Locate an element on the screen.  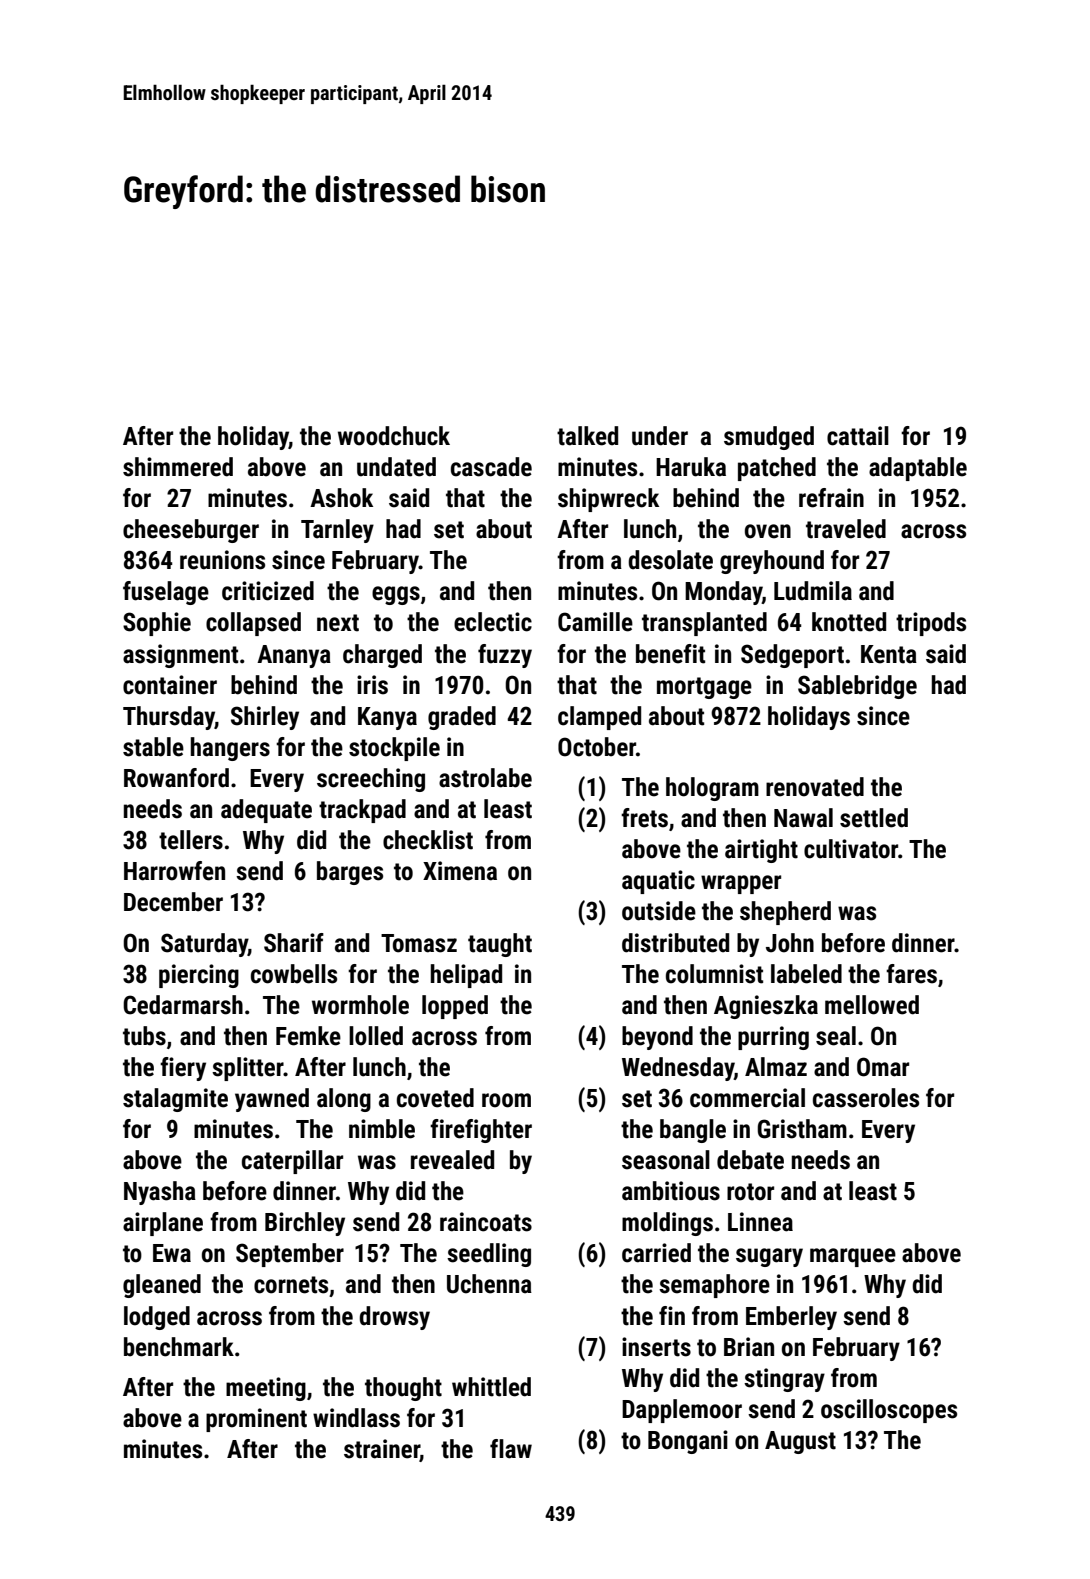
tripods is located at coordinates (931, 624).
